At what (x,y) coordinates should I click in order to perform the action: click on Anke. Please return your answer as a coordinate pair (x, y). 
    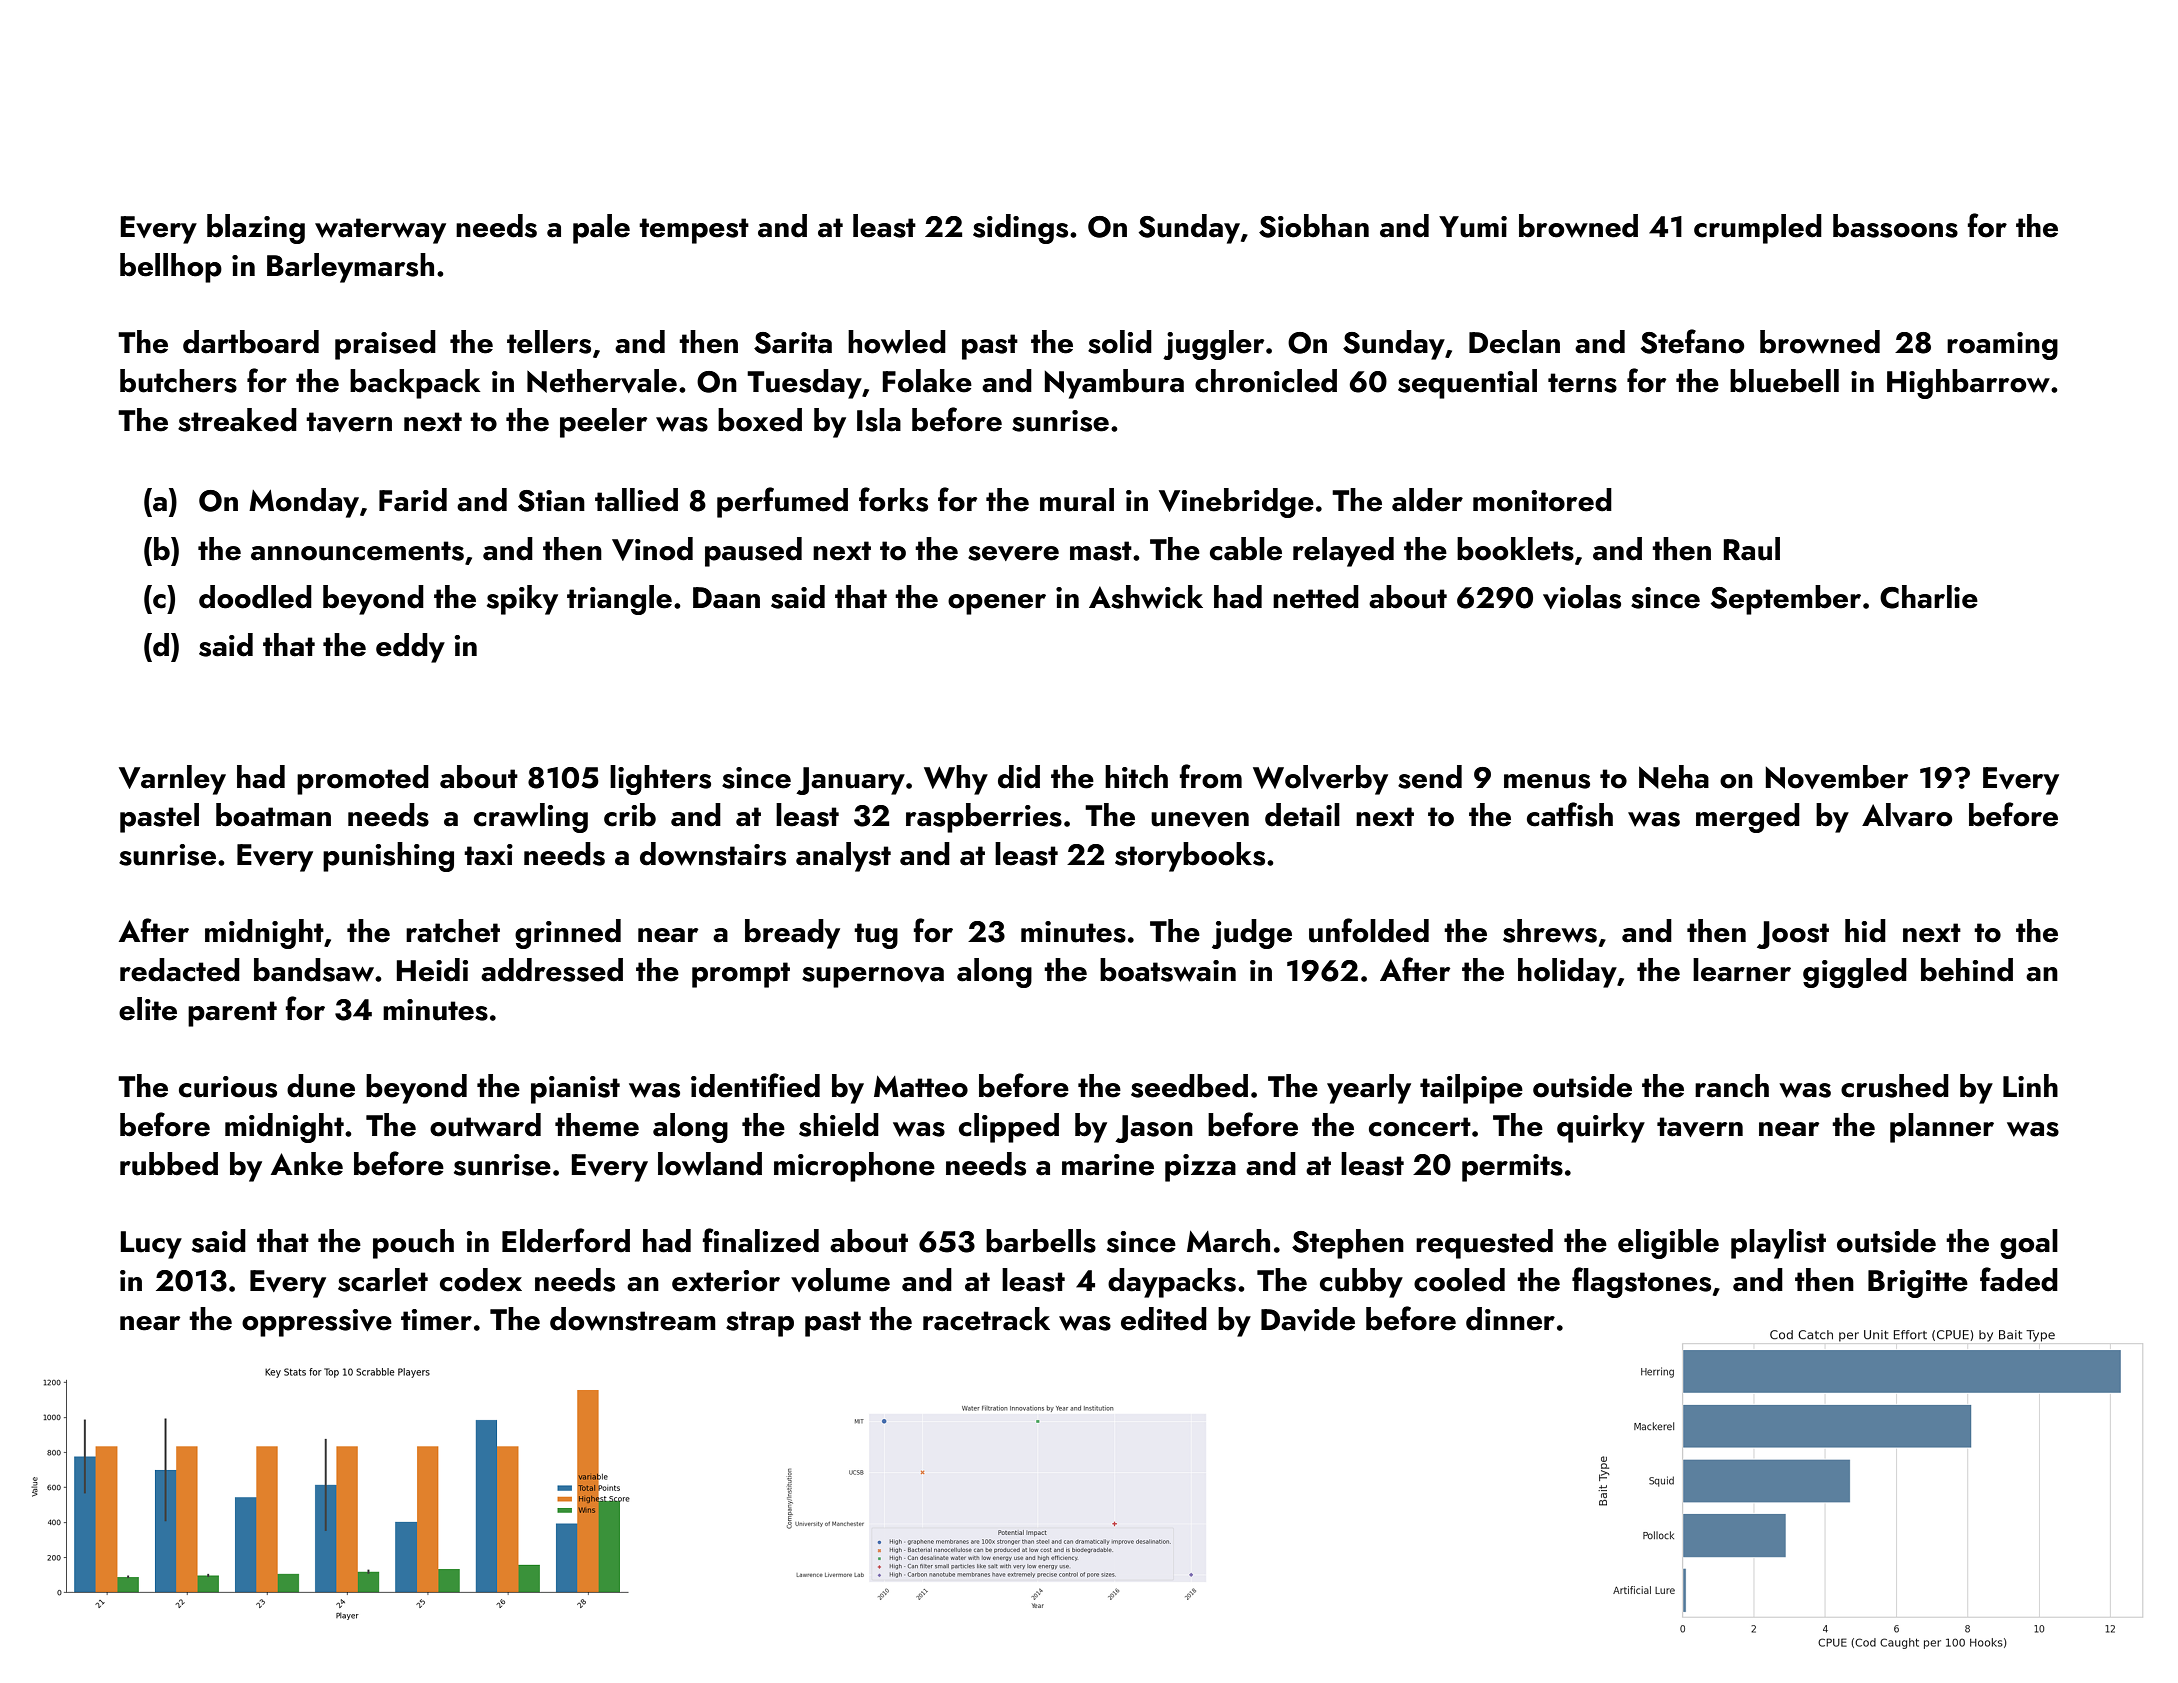
    Looking at the image, I should click on (307, 1164).
